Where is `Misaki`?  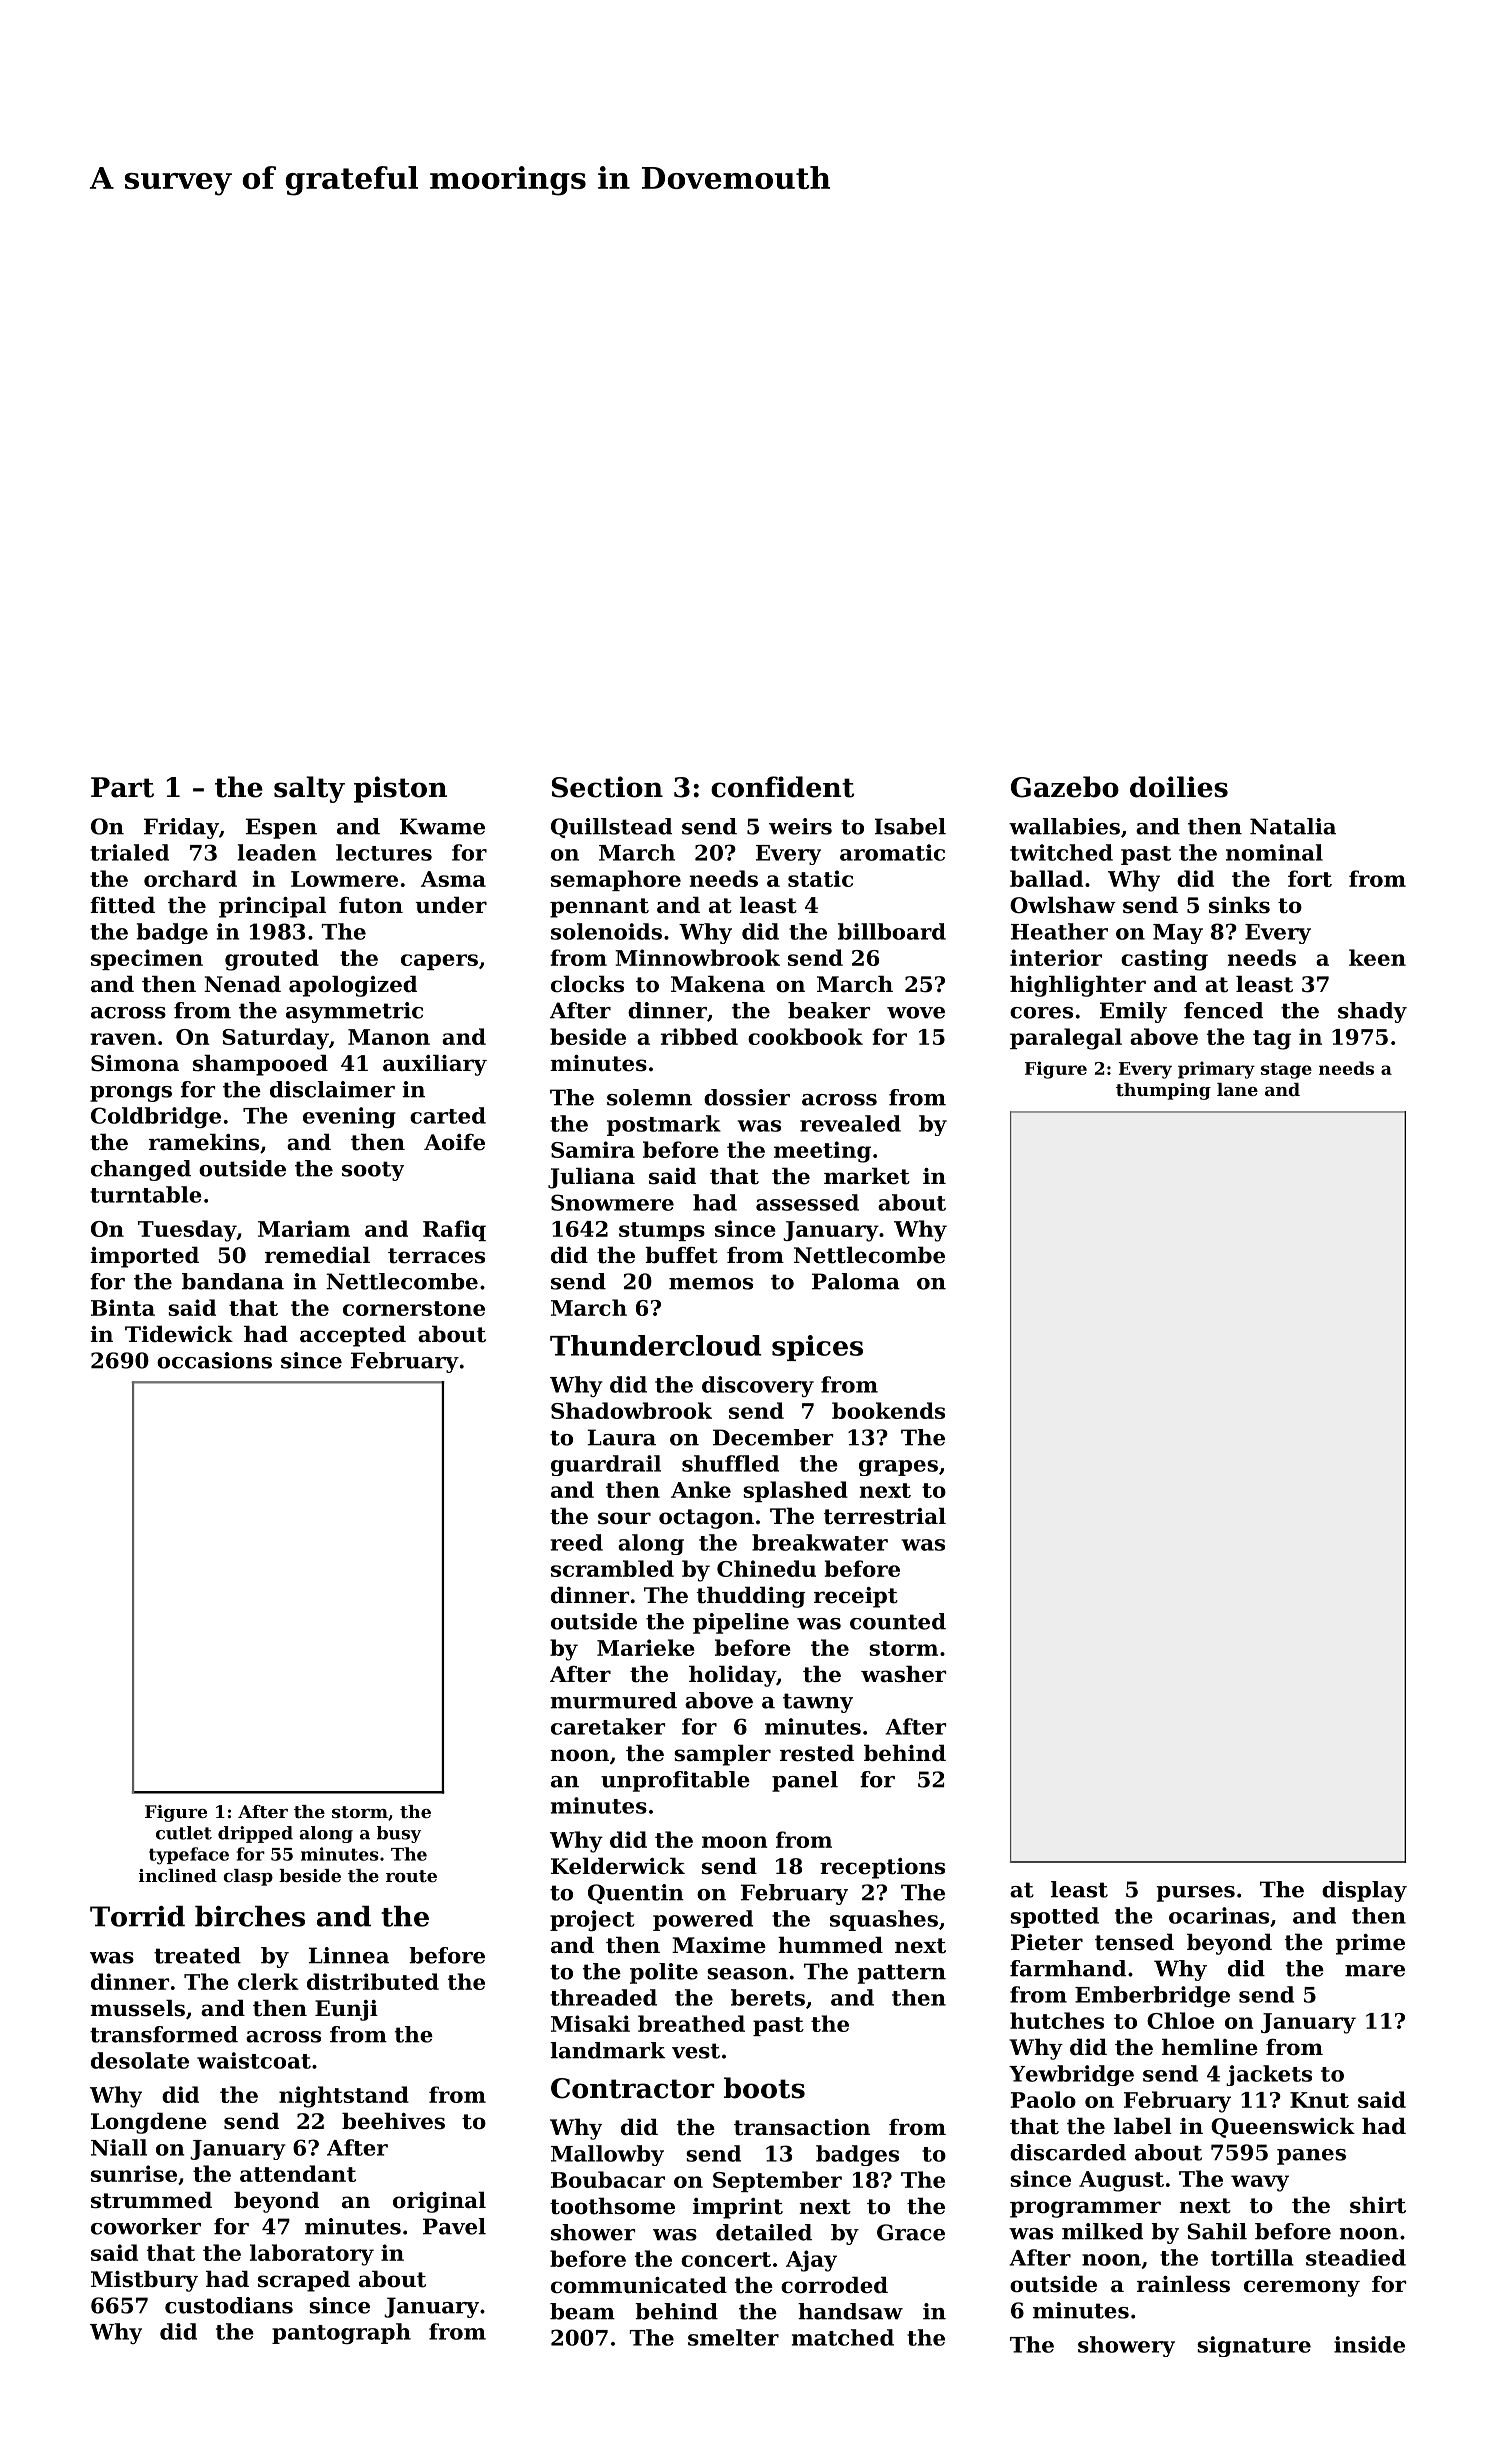
Misaki is located at coordinates (590, 2023).
